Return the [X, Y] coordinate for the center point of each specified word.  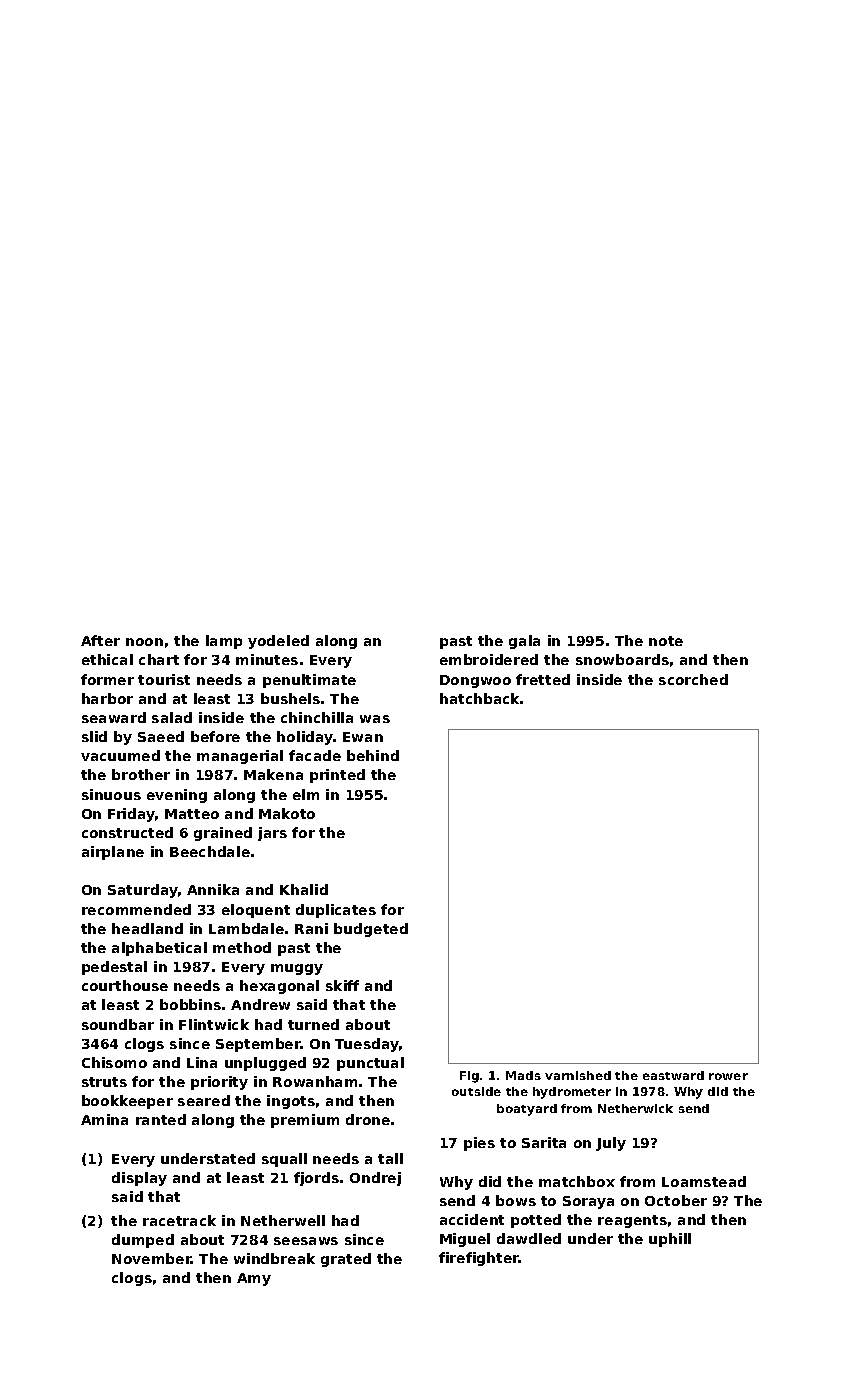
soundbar [118, 1024]
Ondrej [375, 1179]
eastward [673, 1075]
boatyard [527, 1110]
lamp [224, 642]
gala [524, 642]
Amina [104, 1119]
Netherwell [283, 1220]
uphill [670, 1240]
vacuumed [120, 755]
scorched [693, 679]
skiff [342, 985]
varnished [578, 1075]
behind [373, 755]
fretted [543, 679]
